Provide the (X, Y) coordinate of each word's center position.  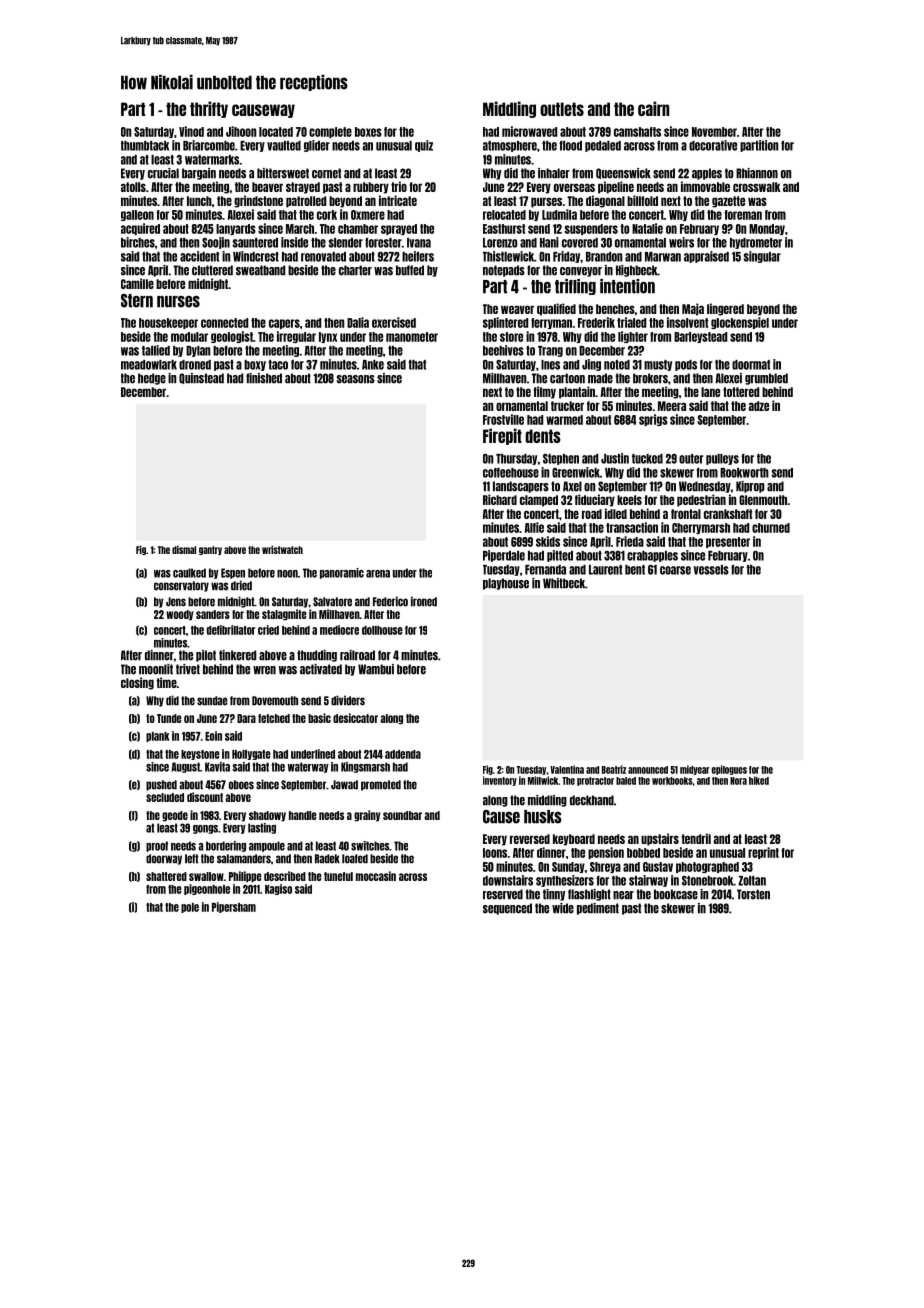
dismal (184, 549)
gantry (210, 550)
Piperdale (504, 556)
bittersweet (283, 173)
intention (627, 286)
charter (355, 270)
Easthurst (504, 229)
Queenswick (623, 173)
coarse (675, 570)
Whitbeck (564, 583)
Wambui (376, 669)
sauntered (255, 243)
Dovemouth (275, 701)
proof (157, 846)
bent (635, 570)
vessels (711, 570)
